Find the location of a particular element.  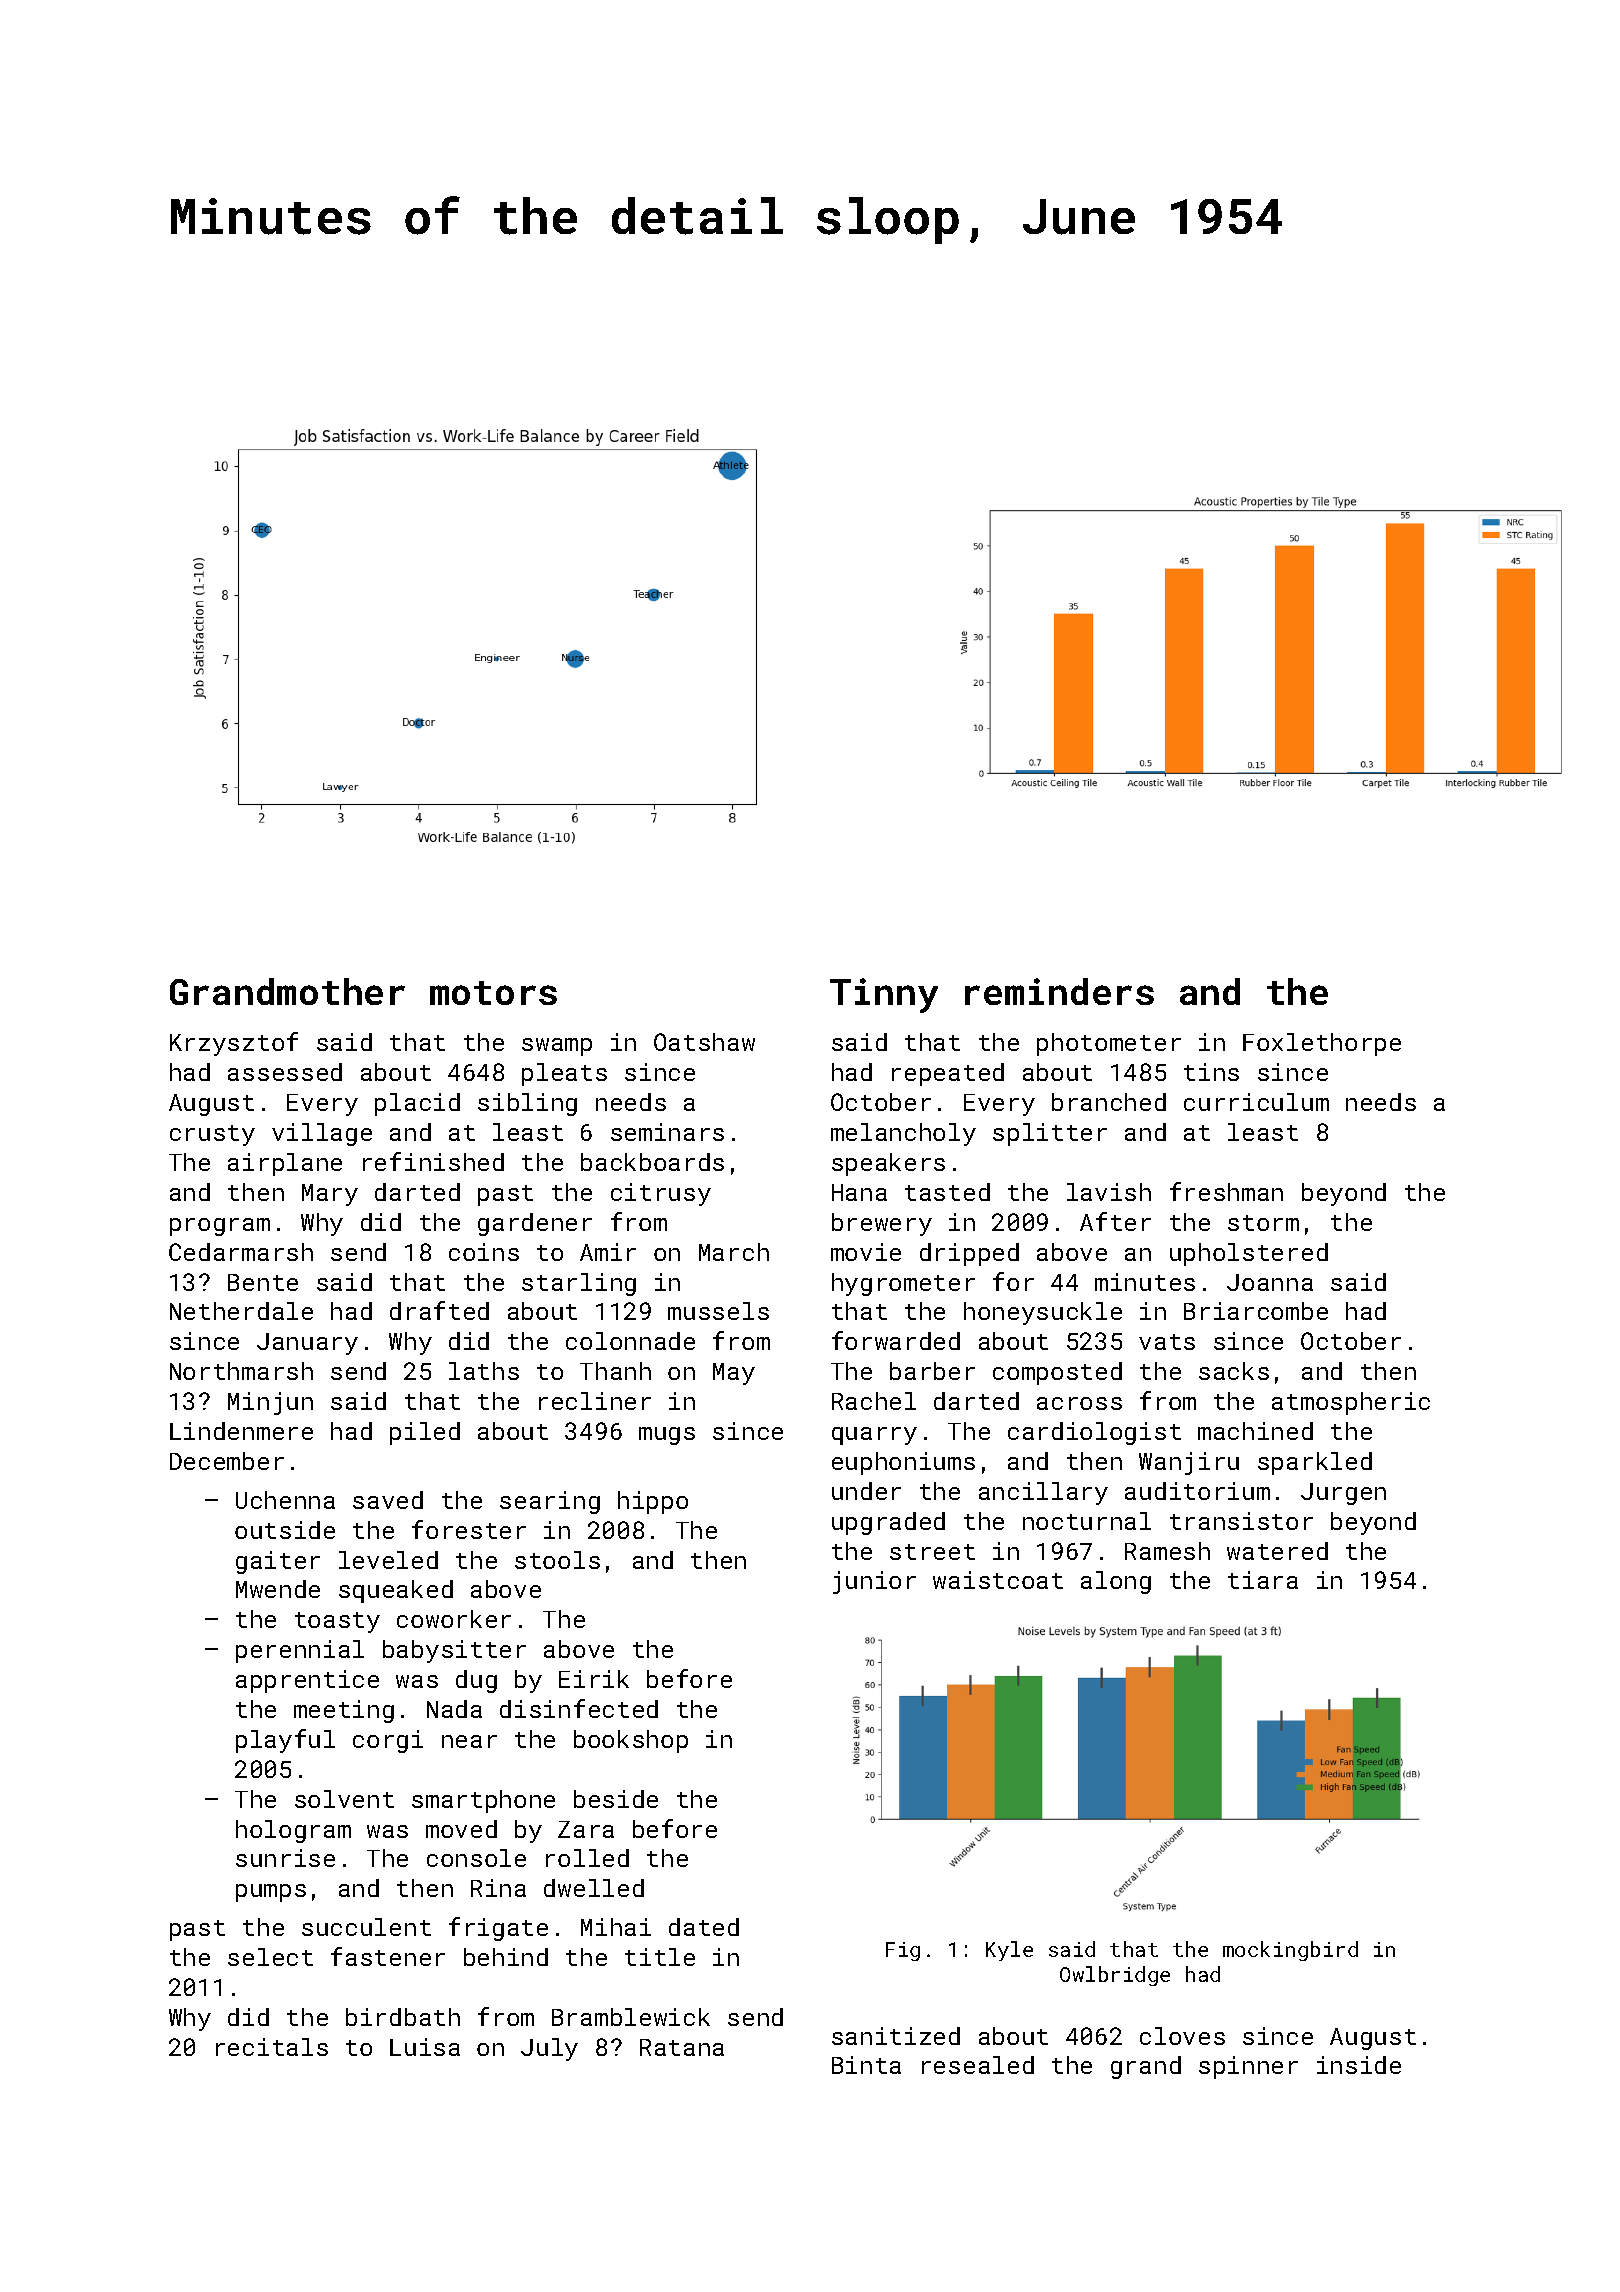

euphoniums is located at coordinates (903, 1463).
